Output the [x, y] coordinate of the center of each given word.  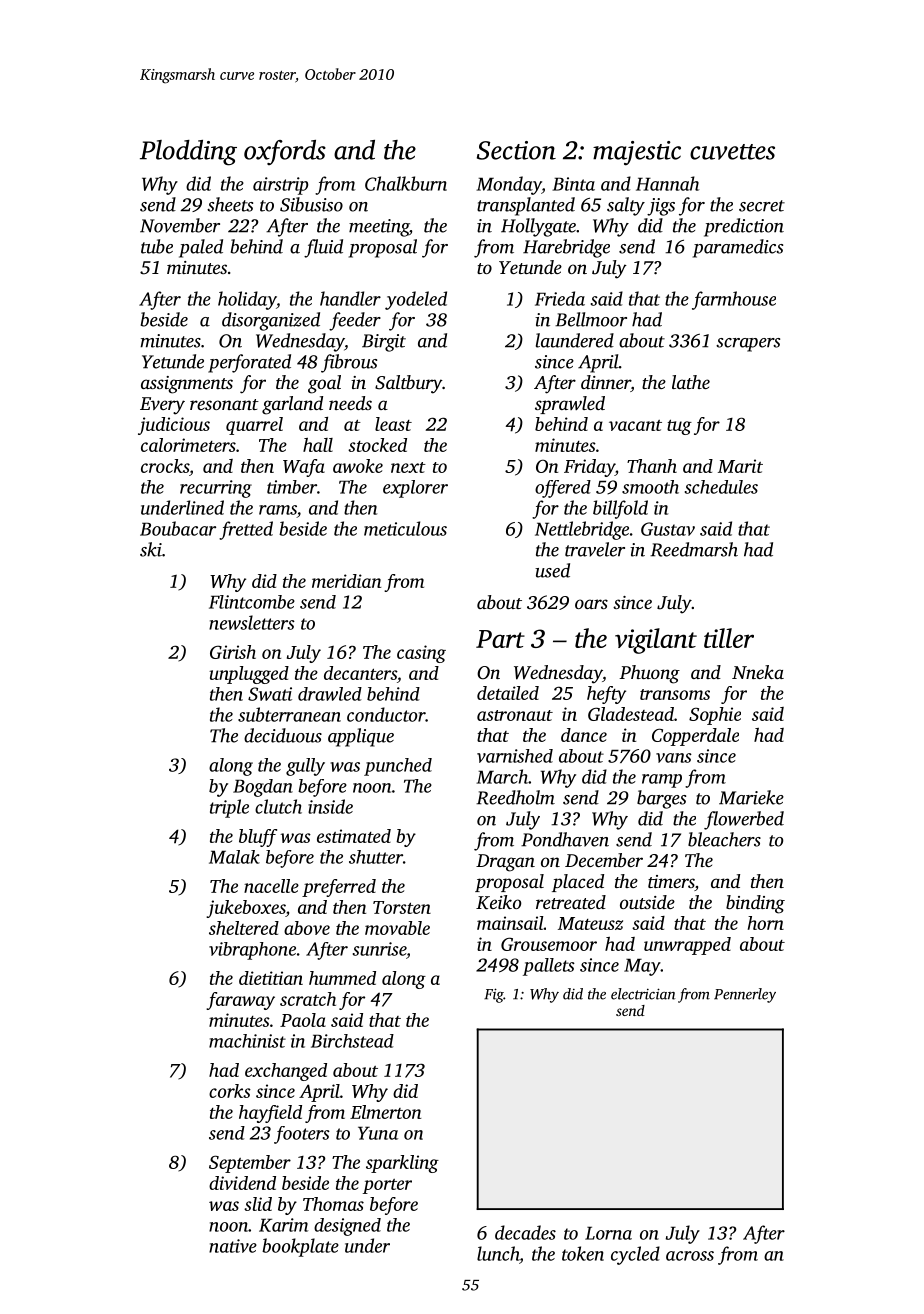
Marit [740, 466]
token [583, 1253]
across [690, 1256]
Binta [573, 184]
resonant [224, 404]
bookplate [300, 1247]
